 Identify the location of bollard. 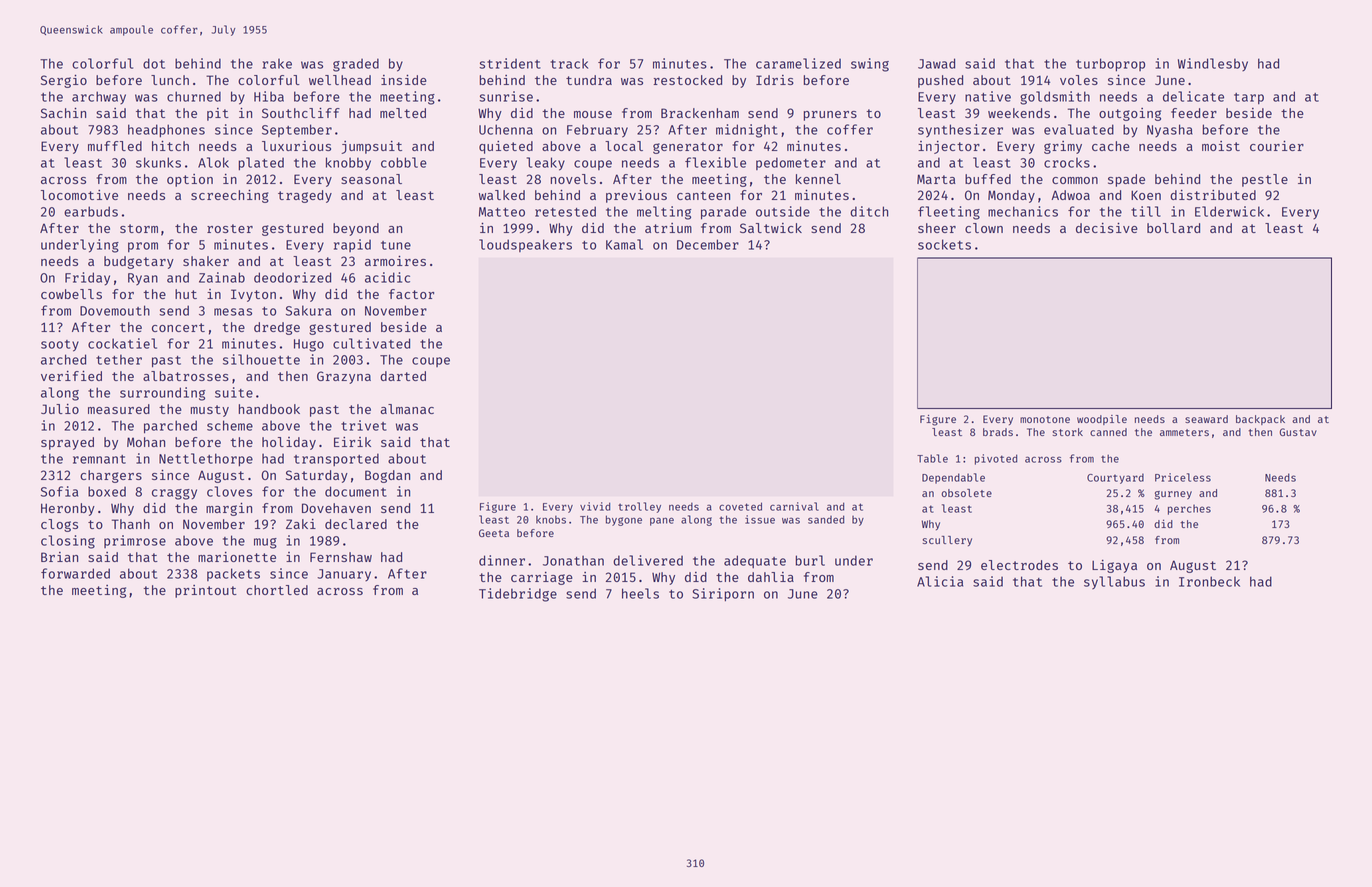
(1173, 228).
